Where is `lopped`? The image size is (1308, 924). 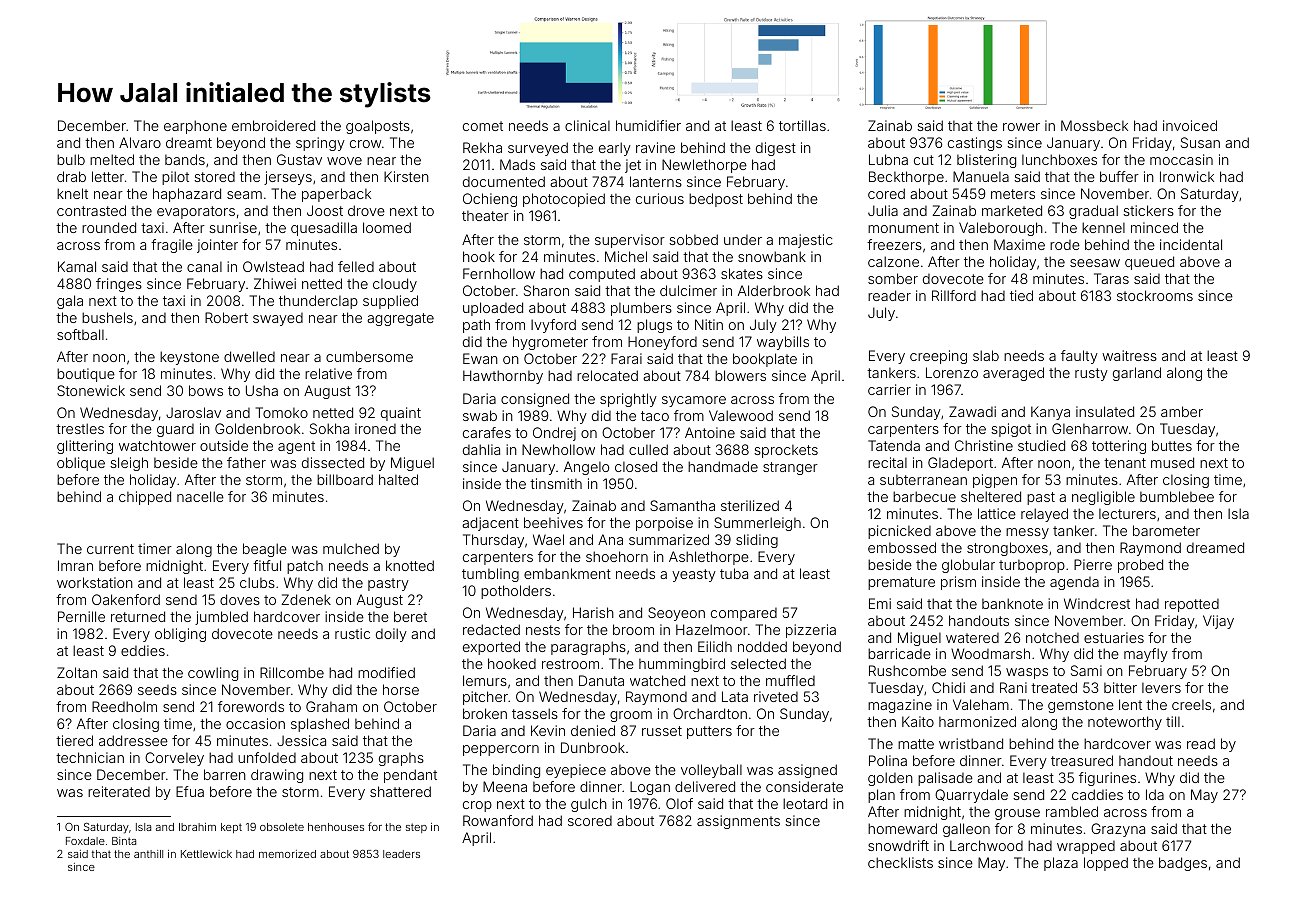 lopped is located at coordinates (1106, 864).
